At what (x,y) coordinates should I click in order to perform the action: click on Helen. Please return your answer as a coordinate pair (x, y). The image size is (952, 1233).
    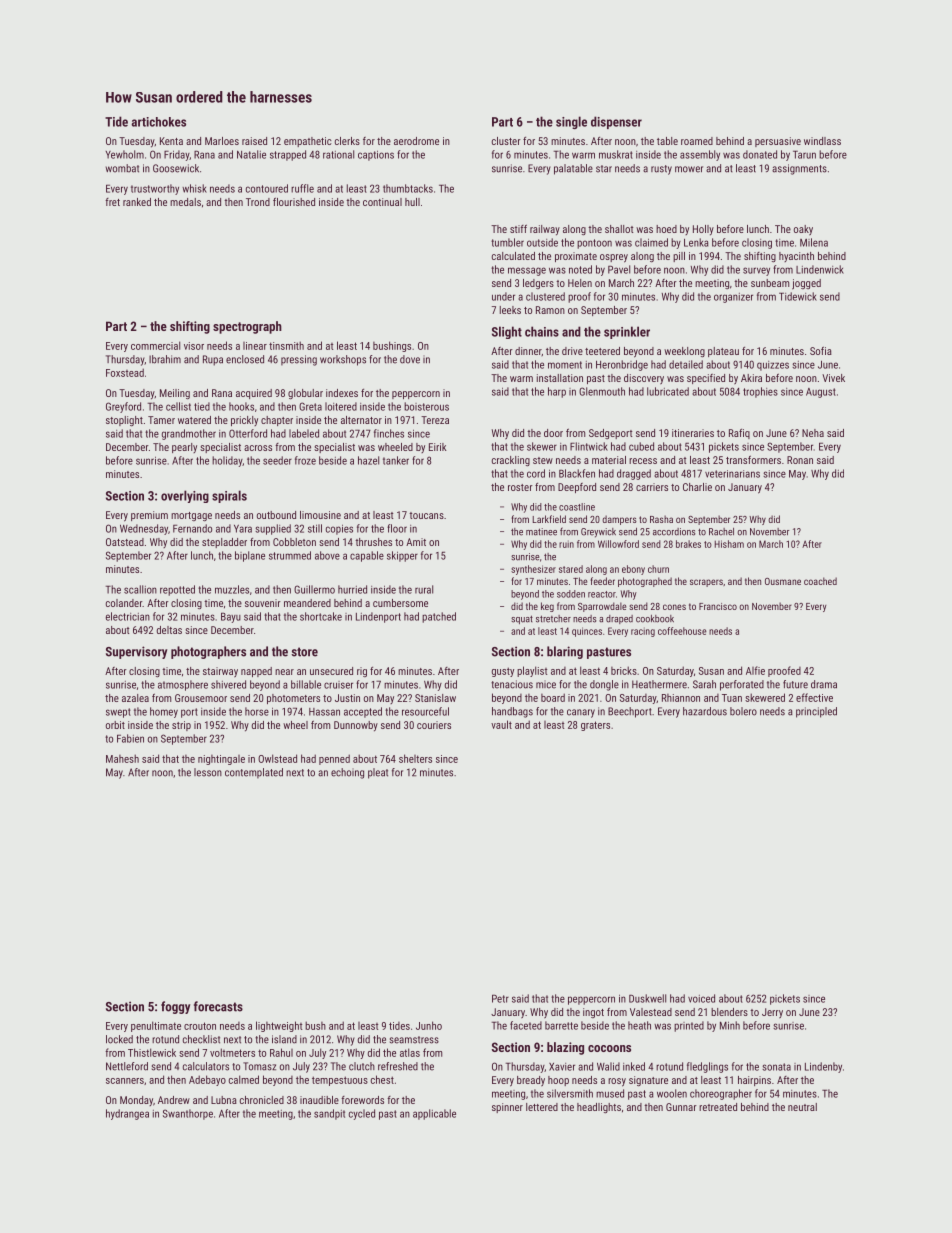
    Looking at the image, I should click on (580, 283).
